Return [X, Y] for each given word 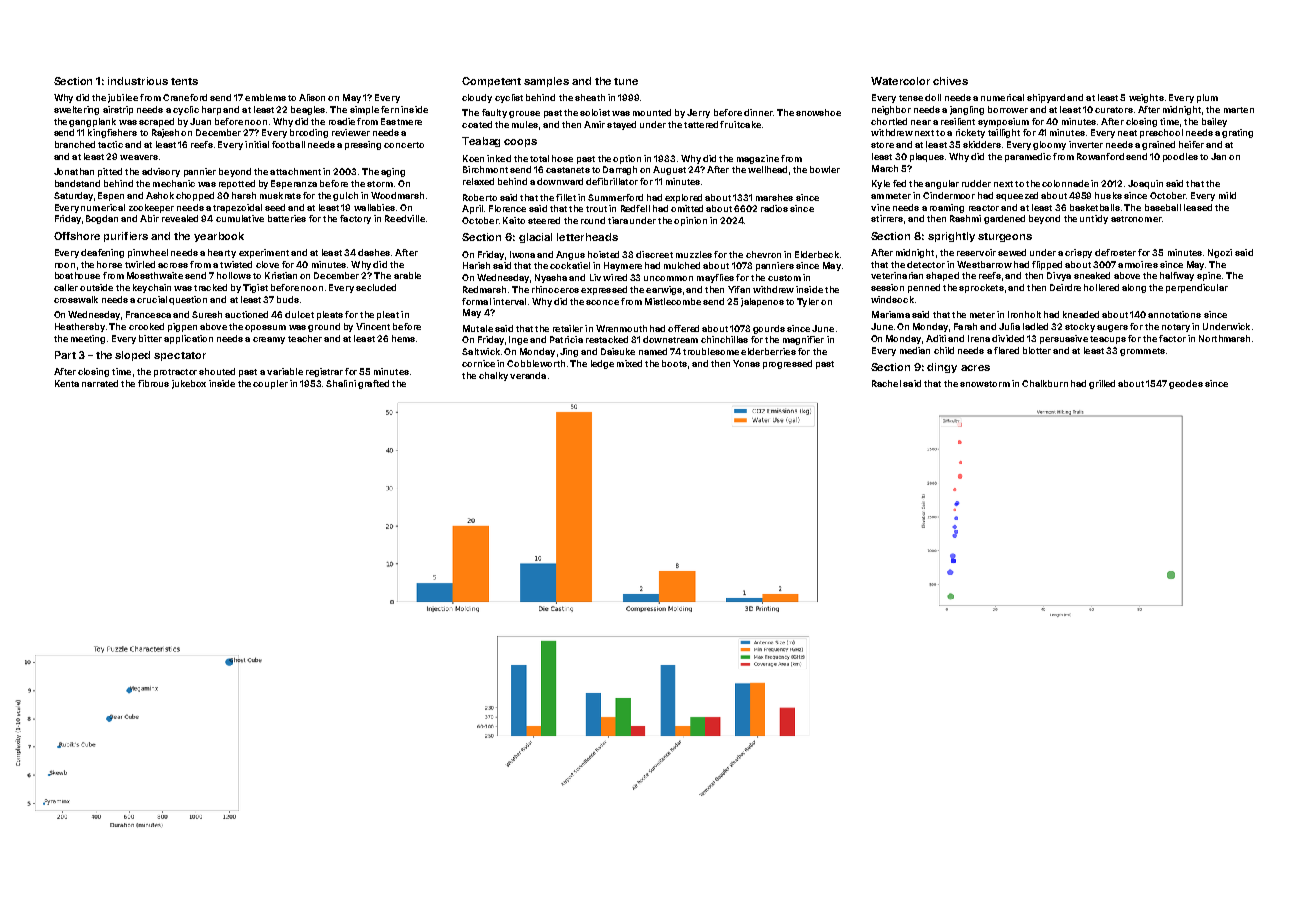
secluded [376, 287]
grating [1237, 133]
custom [784, 278]
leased [1198, 207]
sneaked [1092, 275]
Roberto [480, 197]
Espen [111, 196]
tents [184, 81]
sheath [590, 97]
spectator [180, 356]
